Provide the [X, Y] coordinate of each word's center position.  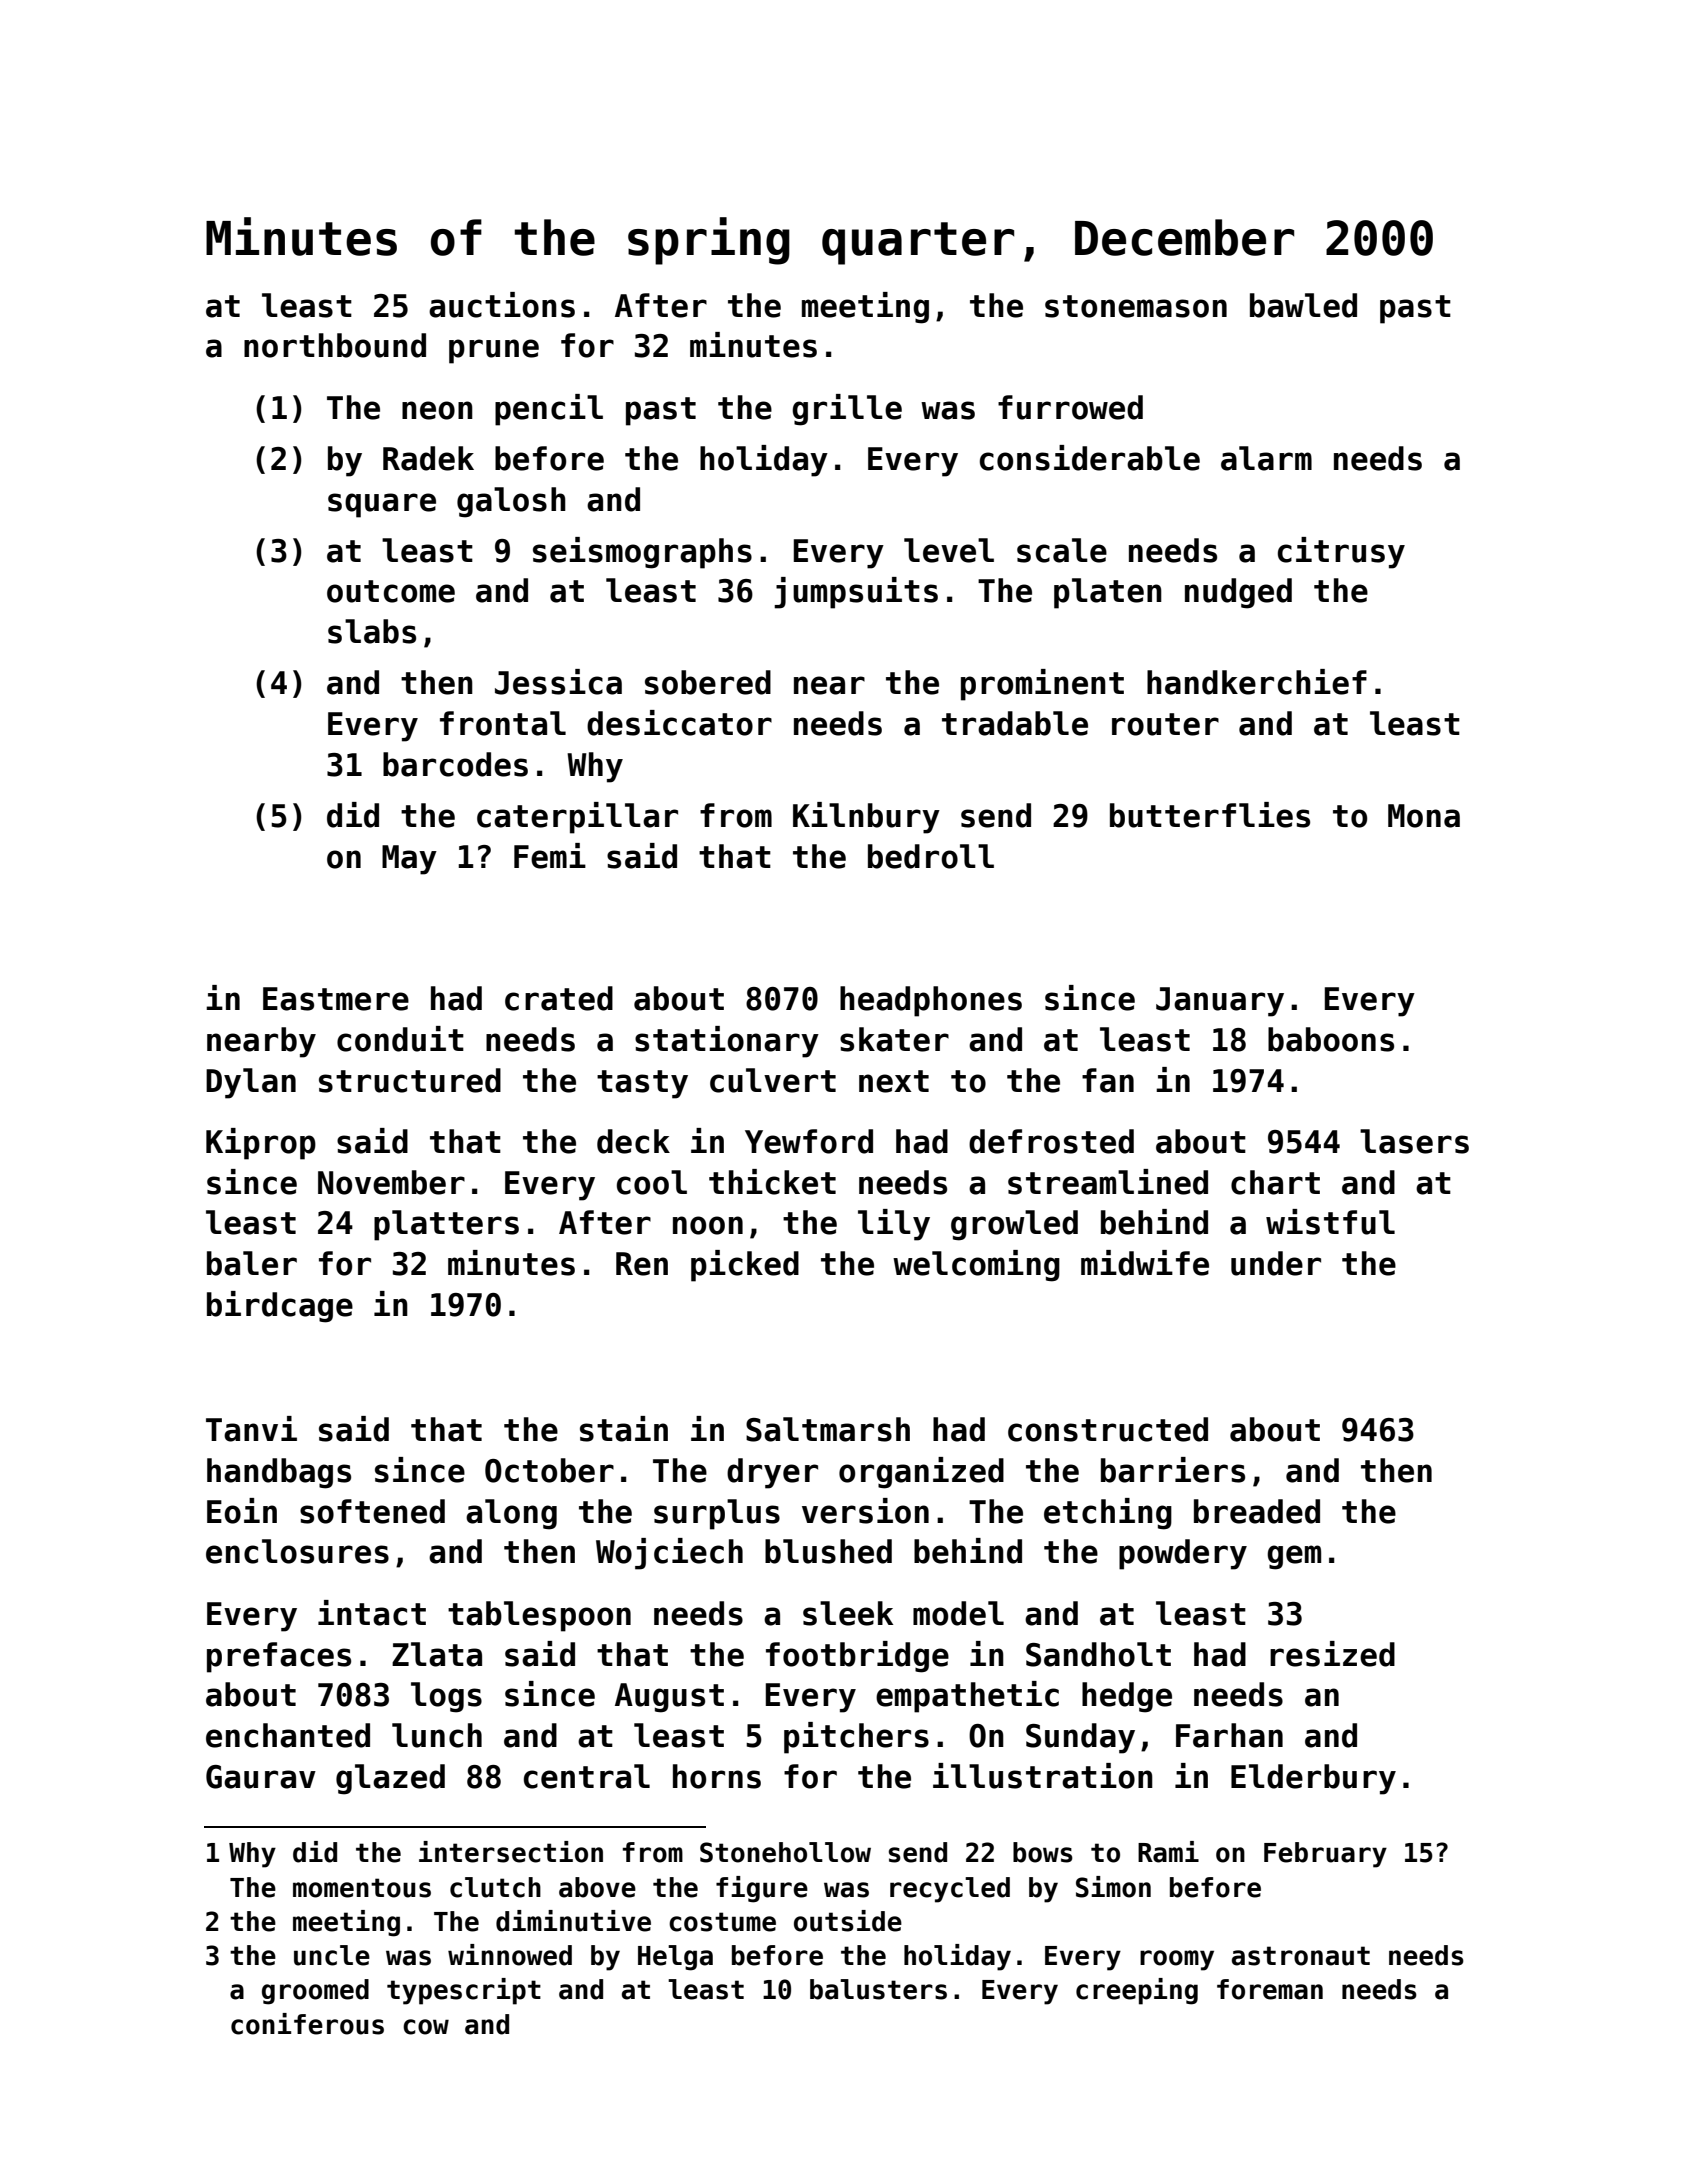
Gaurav [261, 1777]
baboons [1331, 1039]
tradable [1015, 723]
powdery [1183, 1554]
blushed [828, 1551]
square [382, 505]
